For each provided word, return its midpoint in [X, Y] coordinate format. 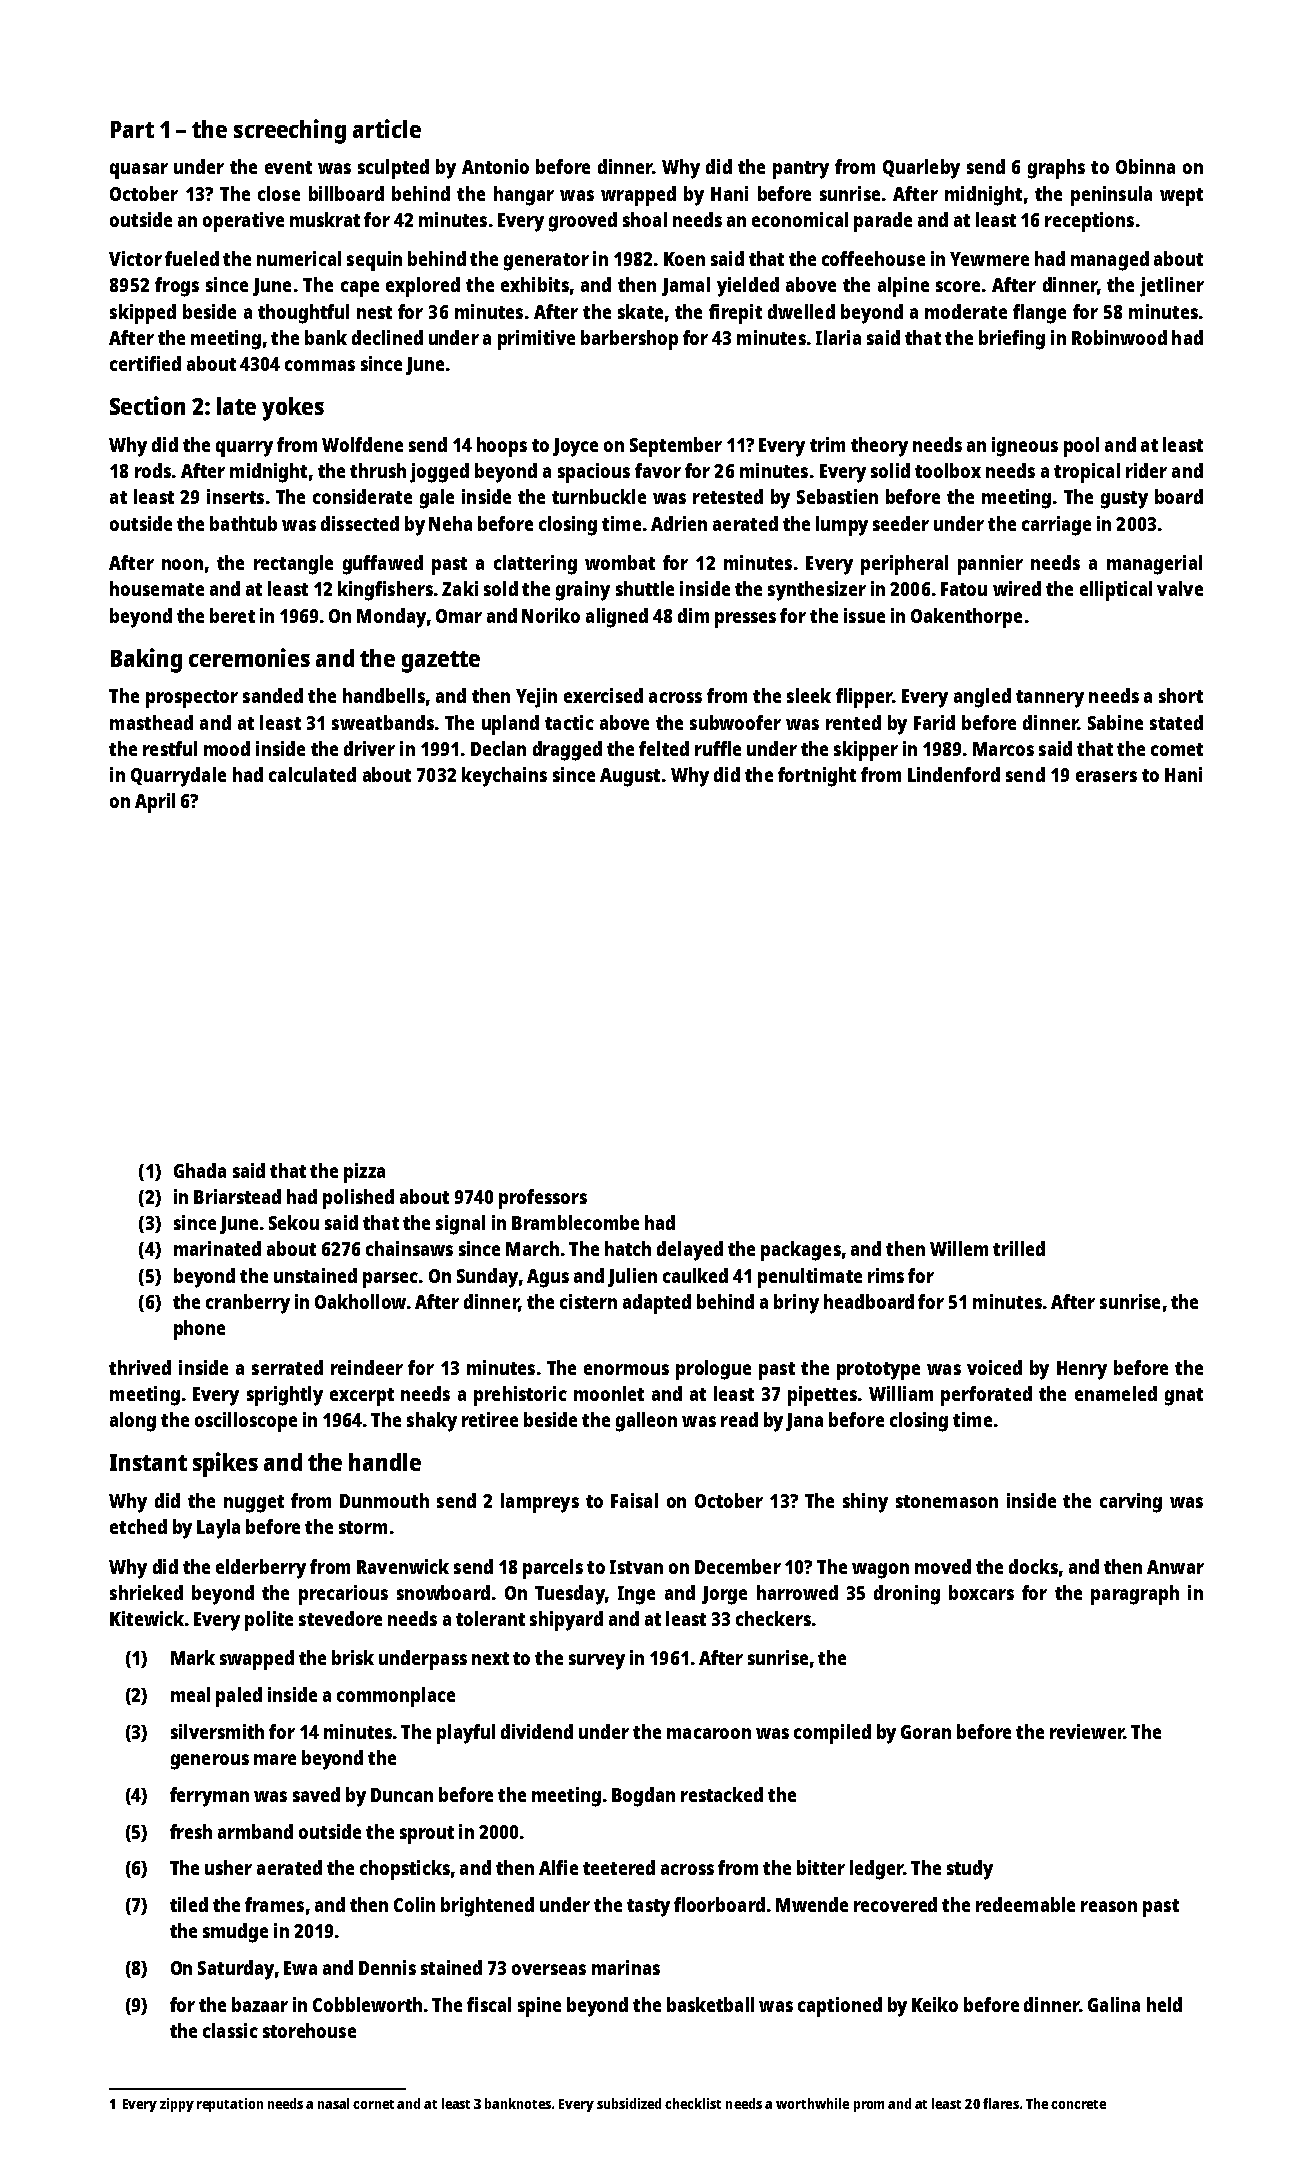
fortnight [817, 777]
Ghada [200, 1170]
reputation [230, 2105]
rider [1146, 470]
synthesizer [817, 591]
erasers [1106, 776]
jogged [439, 473]
